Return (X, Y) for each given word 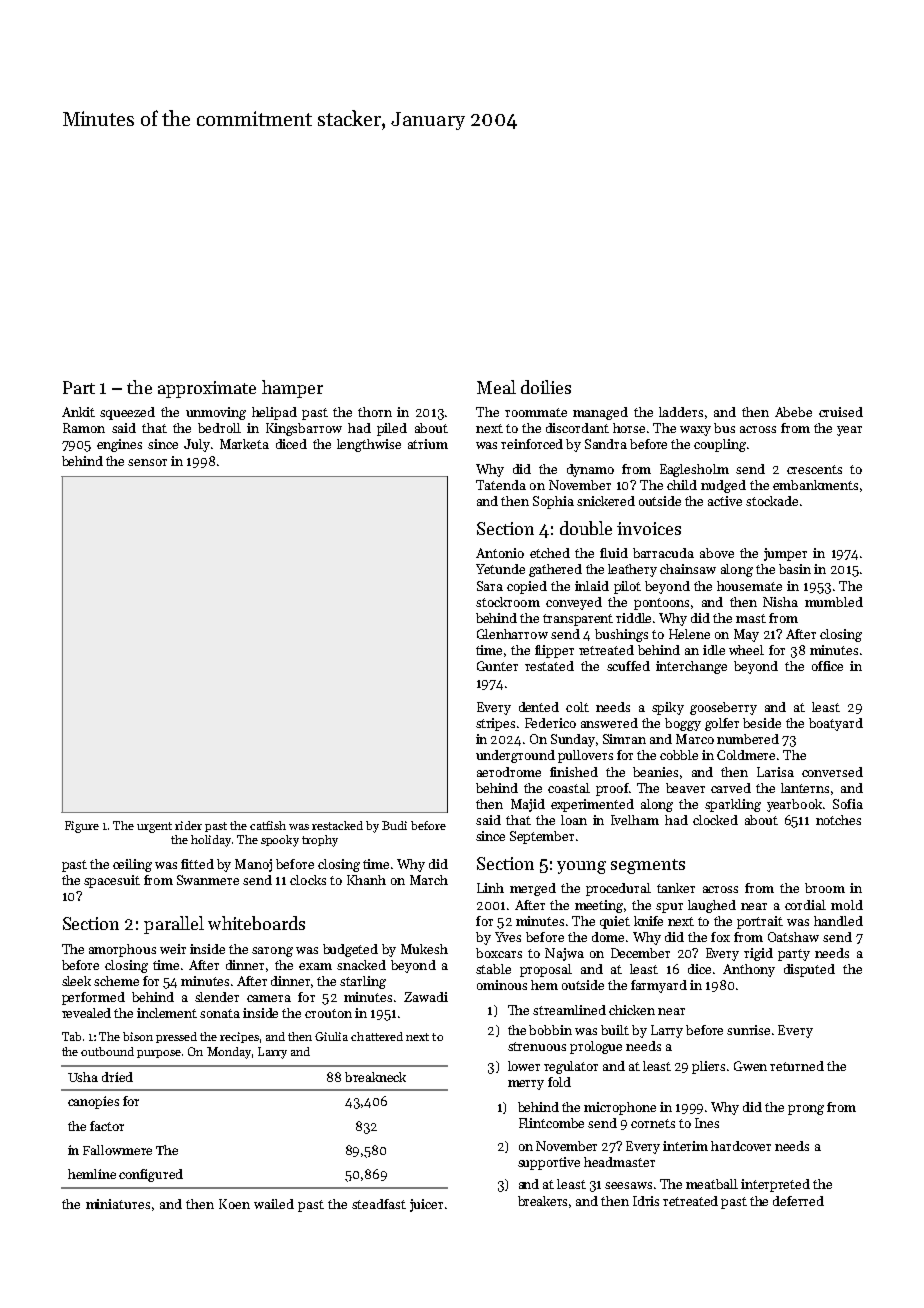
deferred (798, 1201)
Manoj (253, 865)
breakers (542, 1201)
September (542, 837)
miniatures (118, 1204)
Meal (496, 387)
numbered (748, 739)
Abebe (793, 412)
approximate (207, 389)
